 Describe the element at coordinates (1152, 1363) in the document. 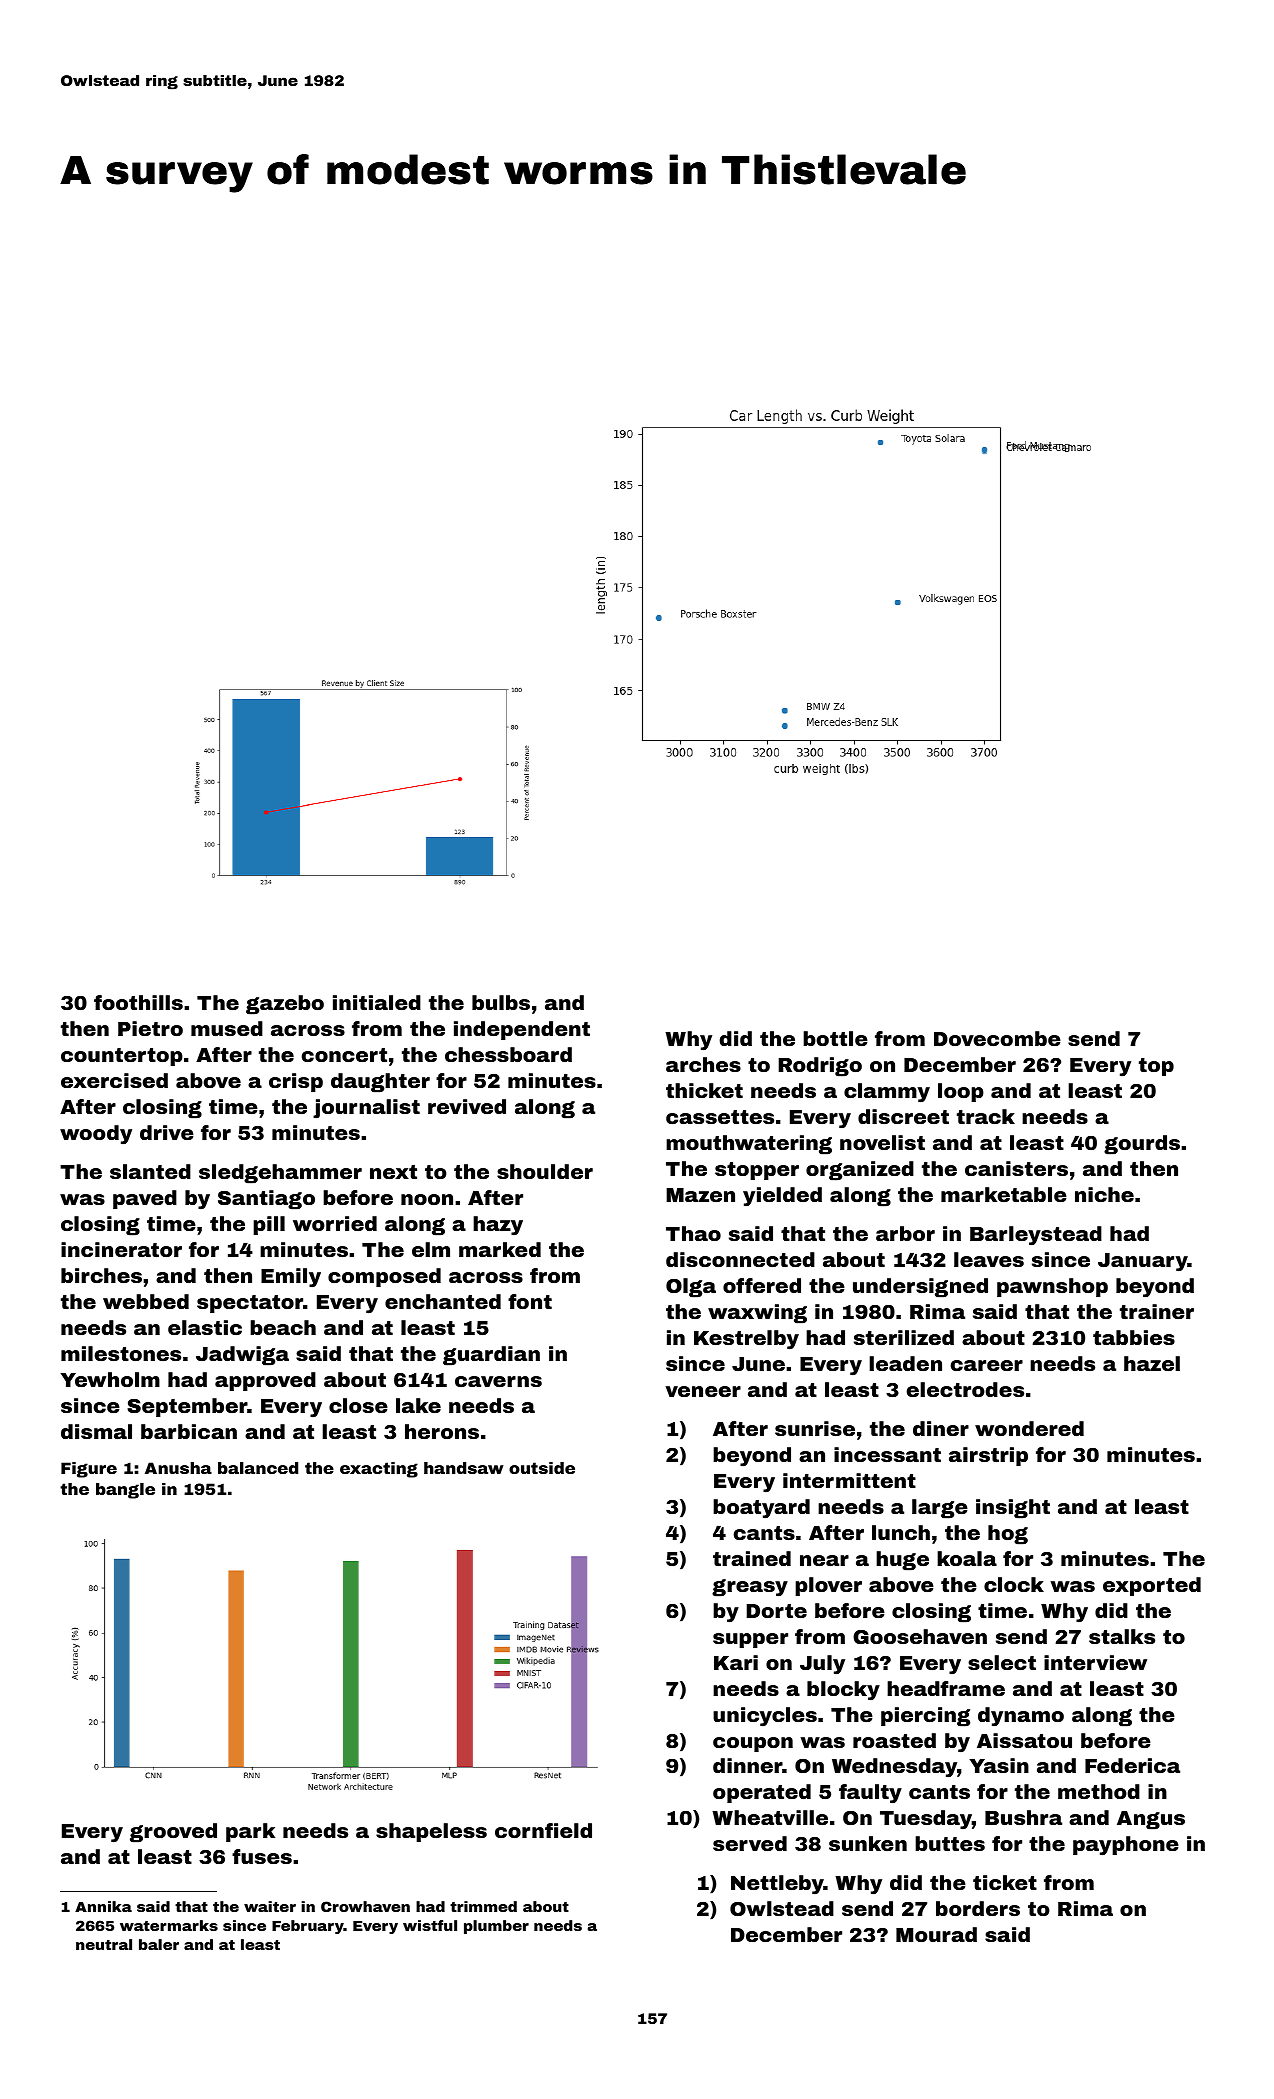

I see `hazel` at that location.
